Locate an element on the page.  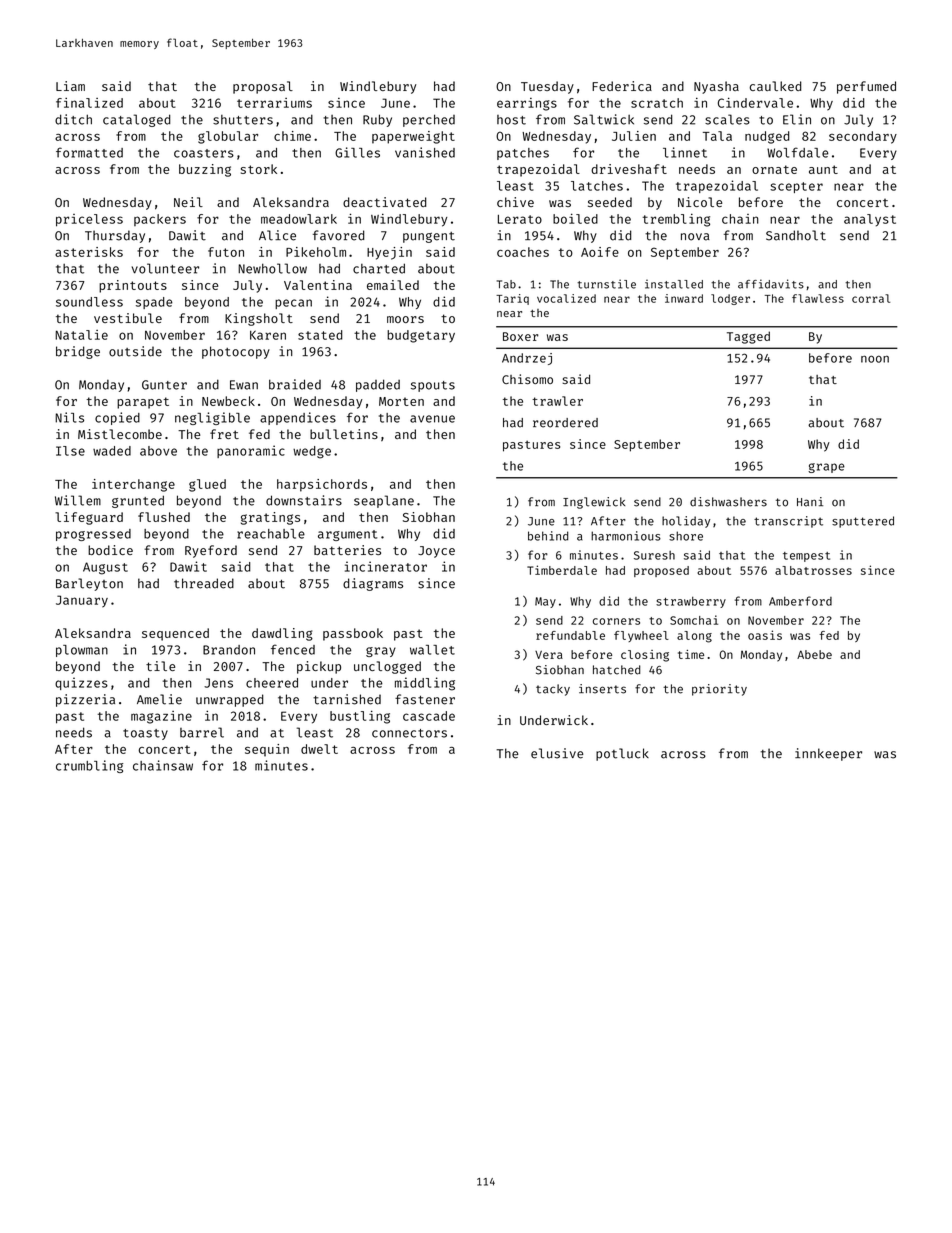
quizzes is located at coordinates (81, 683).
